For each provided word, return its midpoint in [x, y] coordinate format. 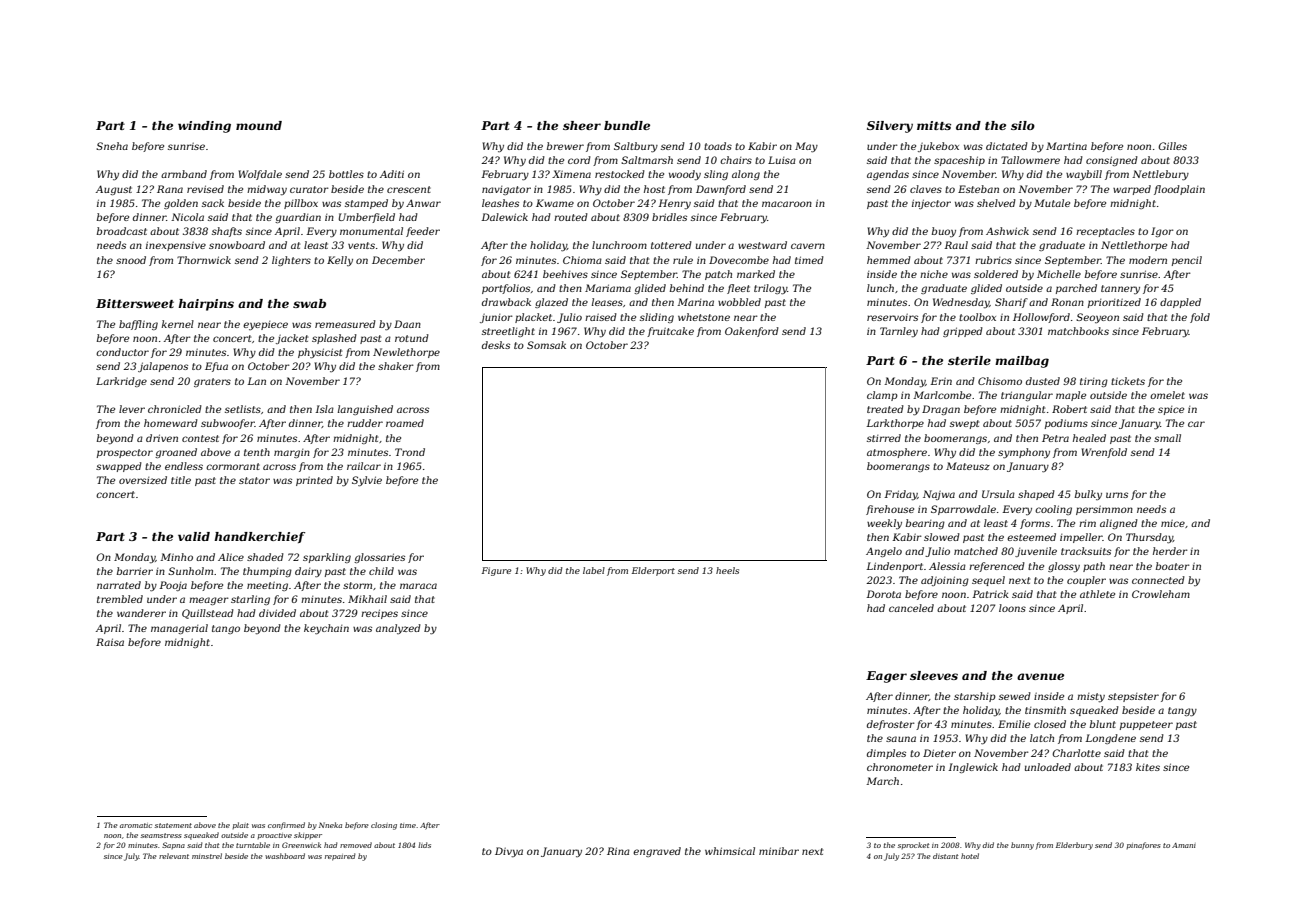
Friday [900, 495]
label [594, 570]
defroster [891, 725]
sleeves [934, 675]
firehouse [890, 510]
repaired [340, 857]
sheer [582, 125]
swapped [119, 467]
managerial [179, 629]
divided [277, 613]
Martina [1066, 146]
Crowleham [1161, 594]
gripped [963, 332]
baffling [138, 325]
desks [496, 345]
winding [204, 127]
